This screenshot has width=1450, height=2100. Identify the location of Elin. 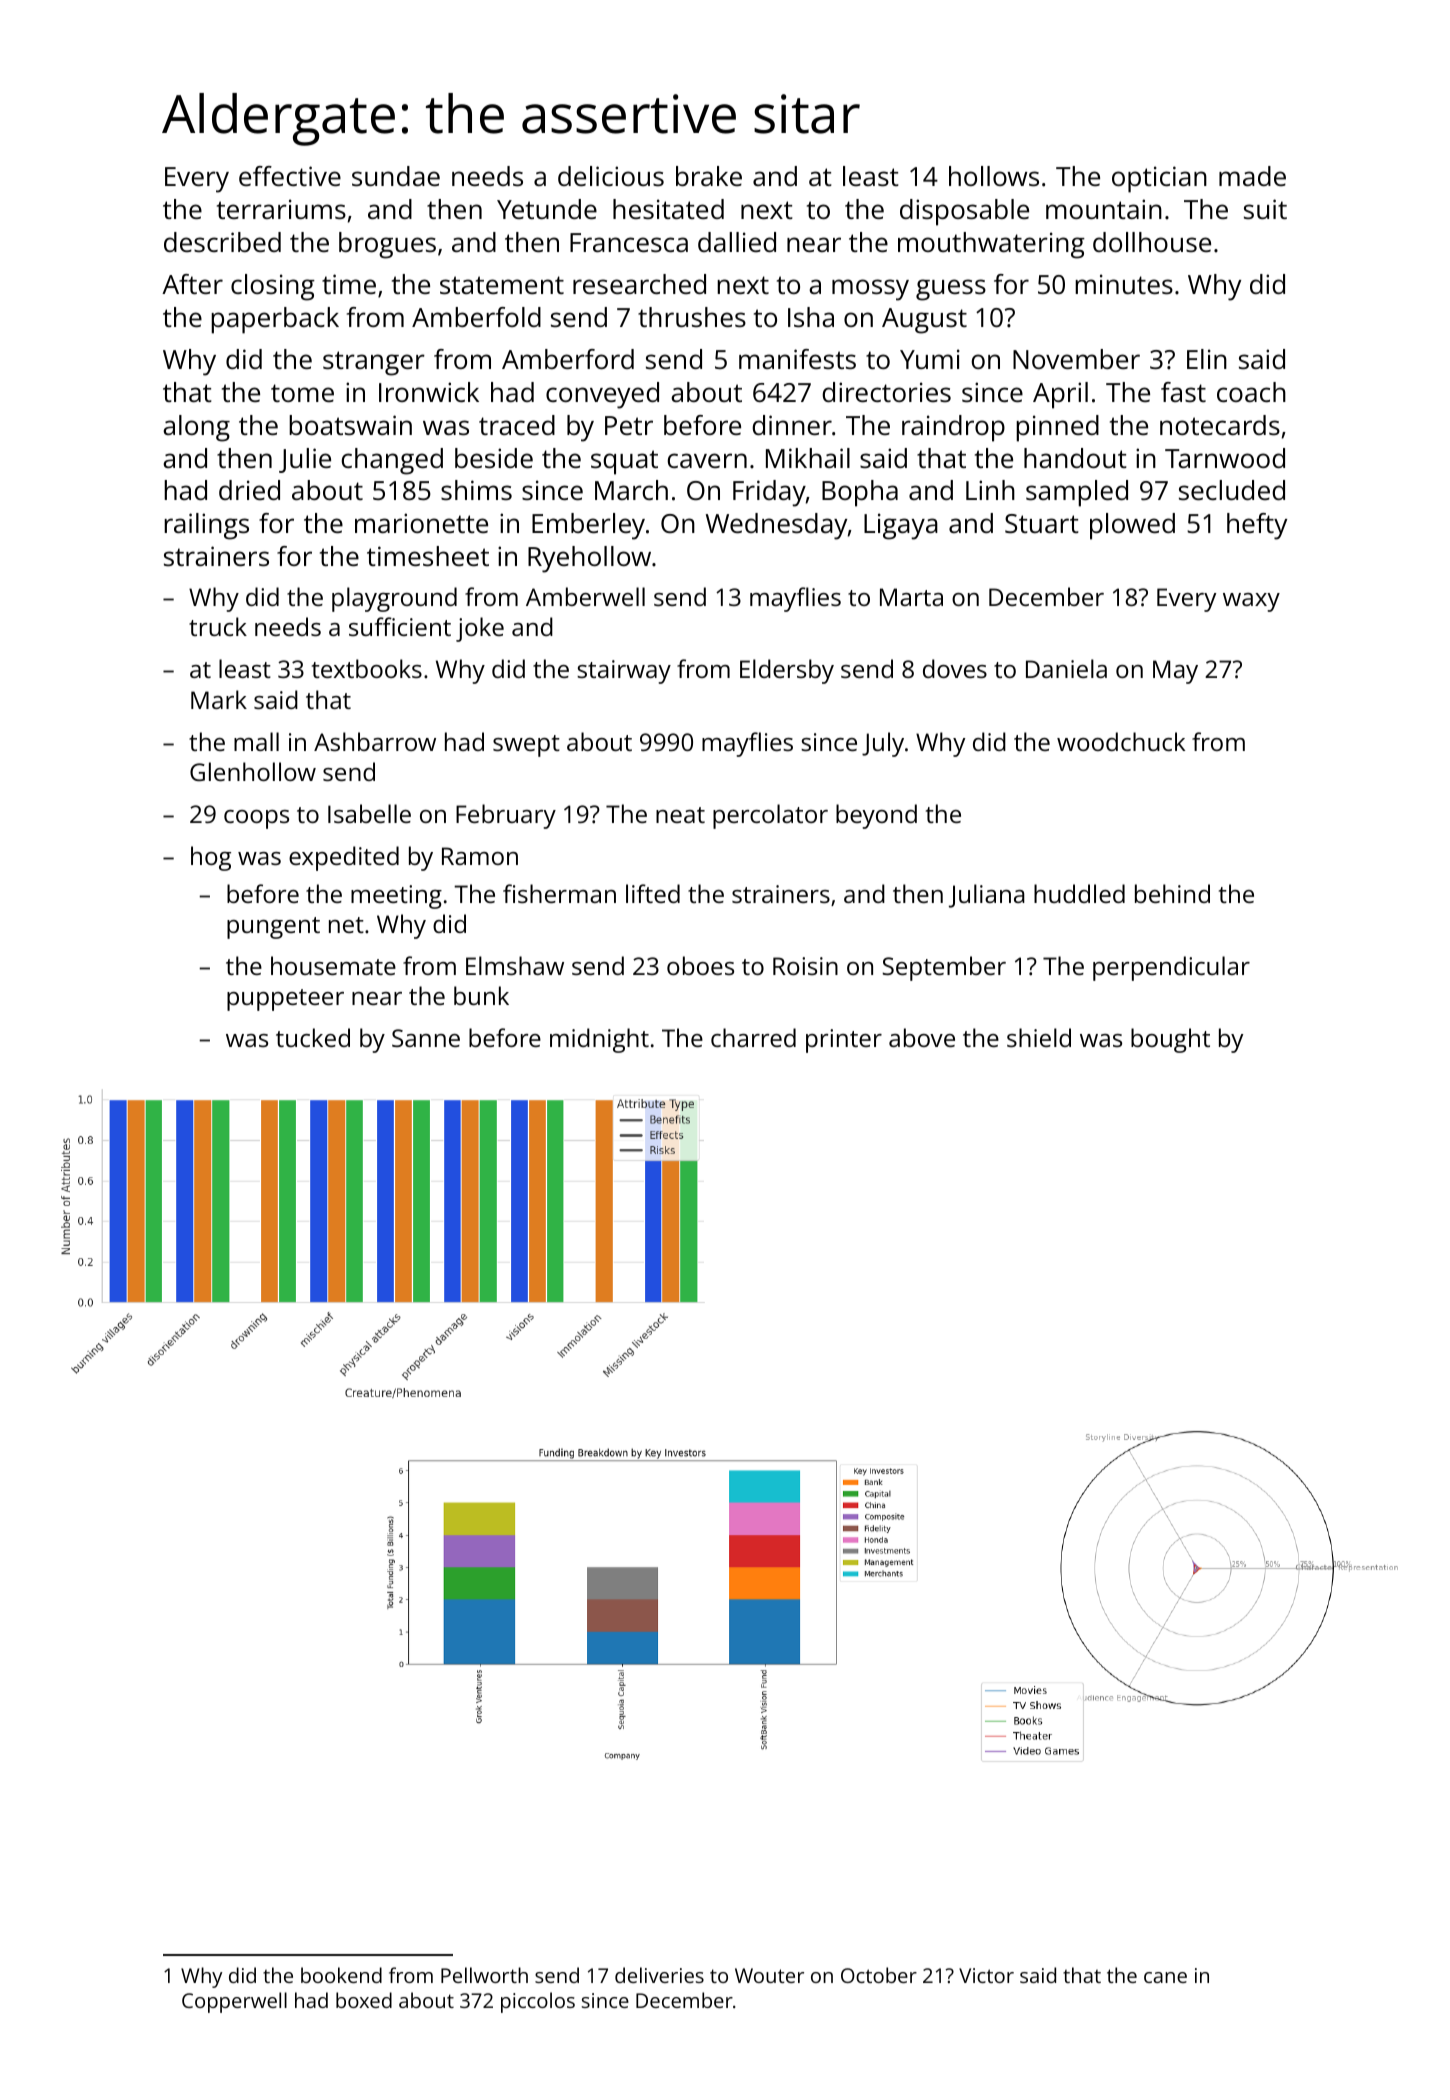
(1207, 359).
